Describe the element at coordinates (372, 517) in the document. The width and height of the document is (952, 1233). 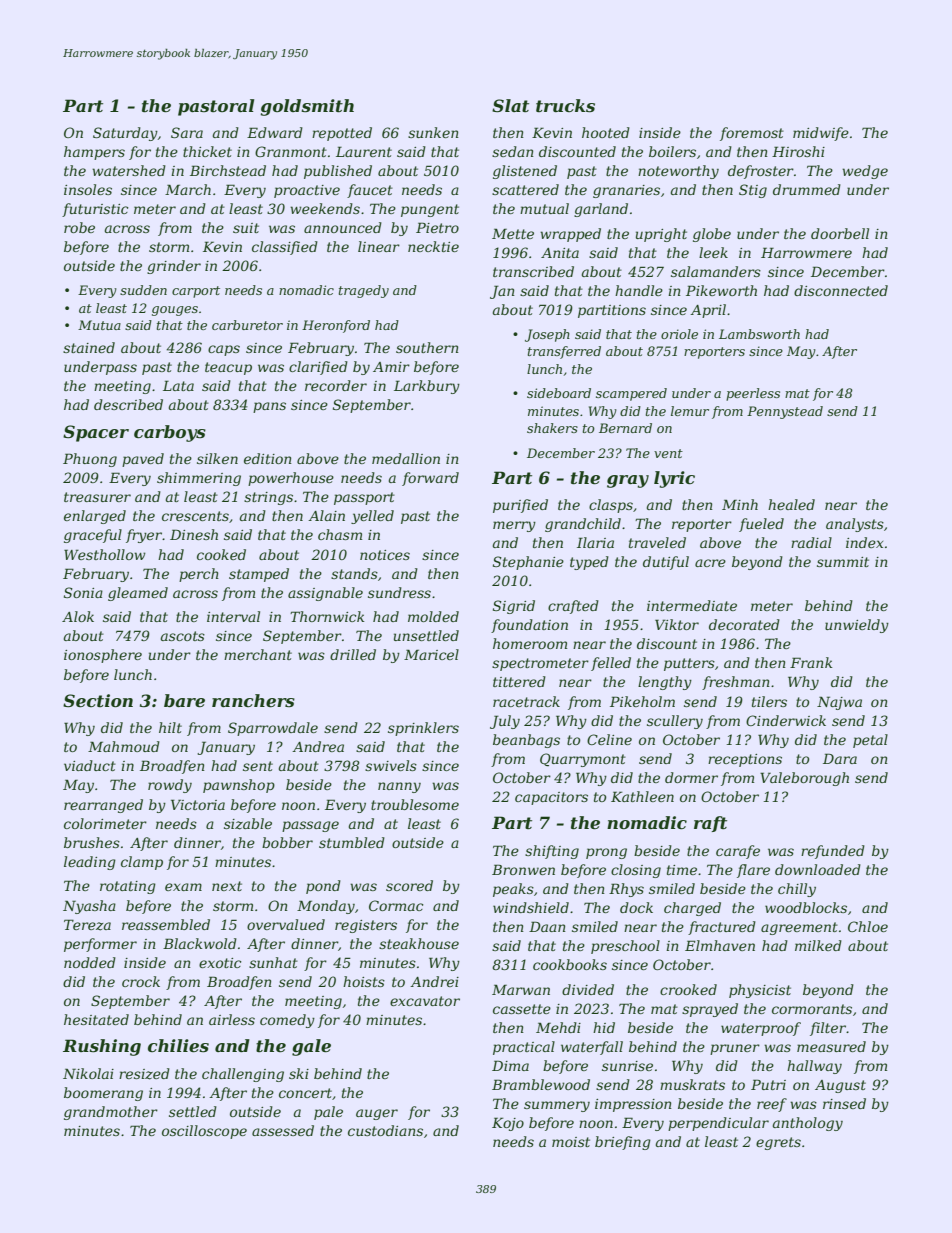
I see `yelled` at that location.
